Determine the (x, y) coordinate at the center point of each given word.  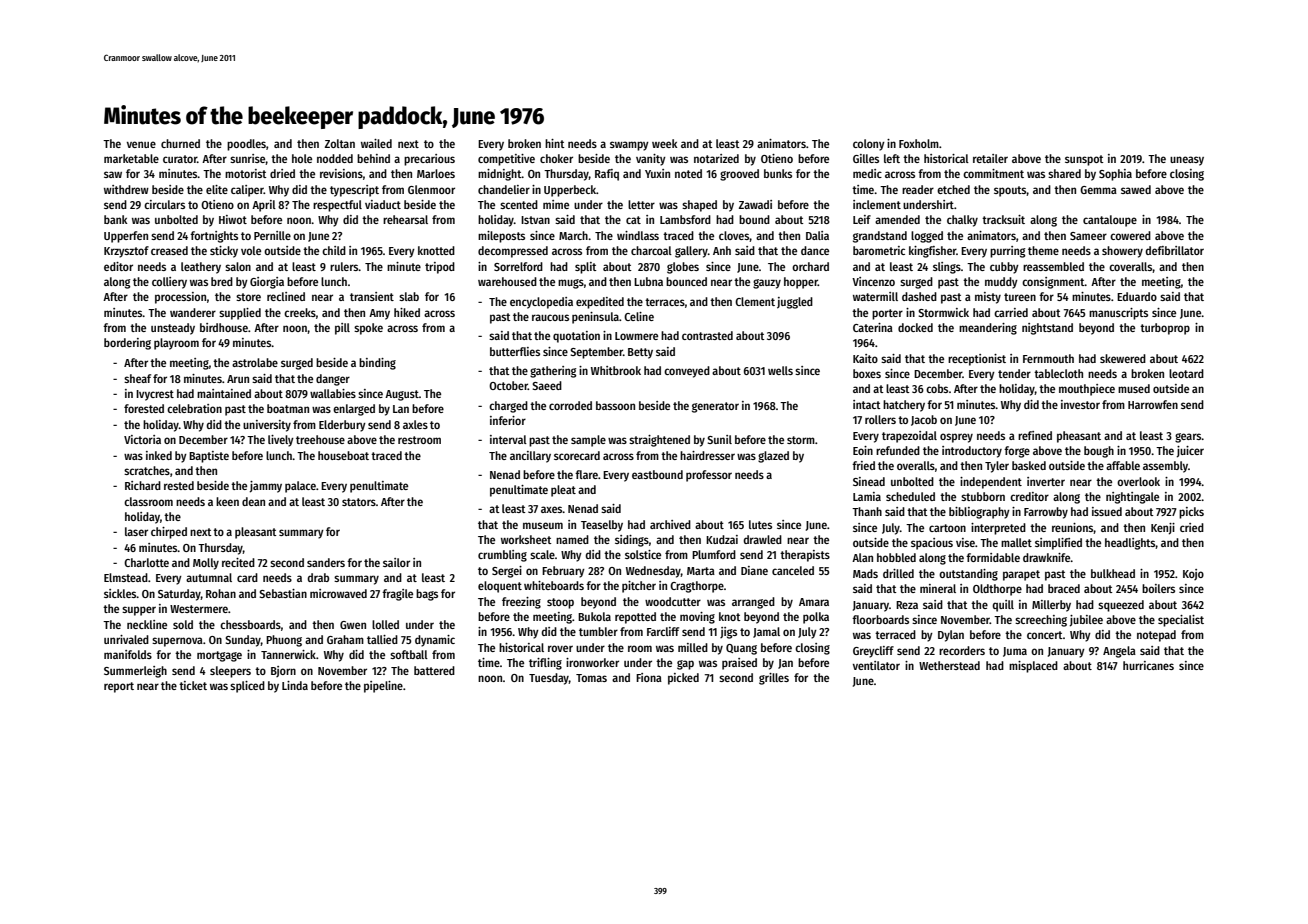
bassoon (615, 405)
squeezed (1121, 606)
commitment (993, 173)
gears (1188, 438)
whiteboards (554, 585)
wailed (376, 143)
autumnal (209, 577)
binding (377, 364)
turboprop (1165, 329)
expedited (600, 303)
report (119, 687)
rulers (344, 266)
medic (867, 173)
